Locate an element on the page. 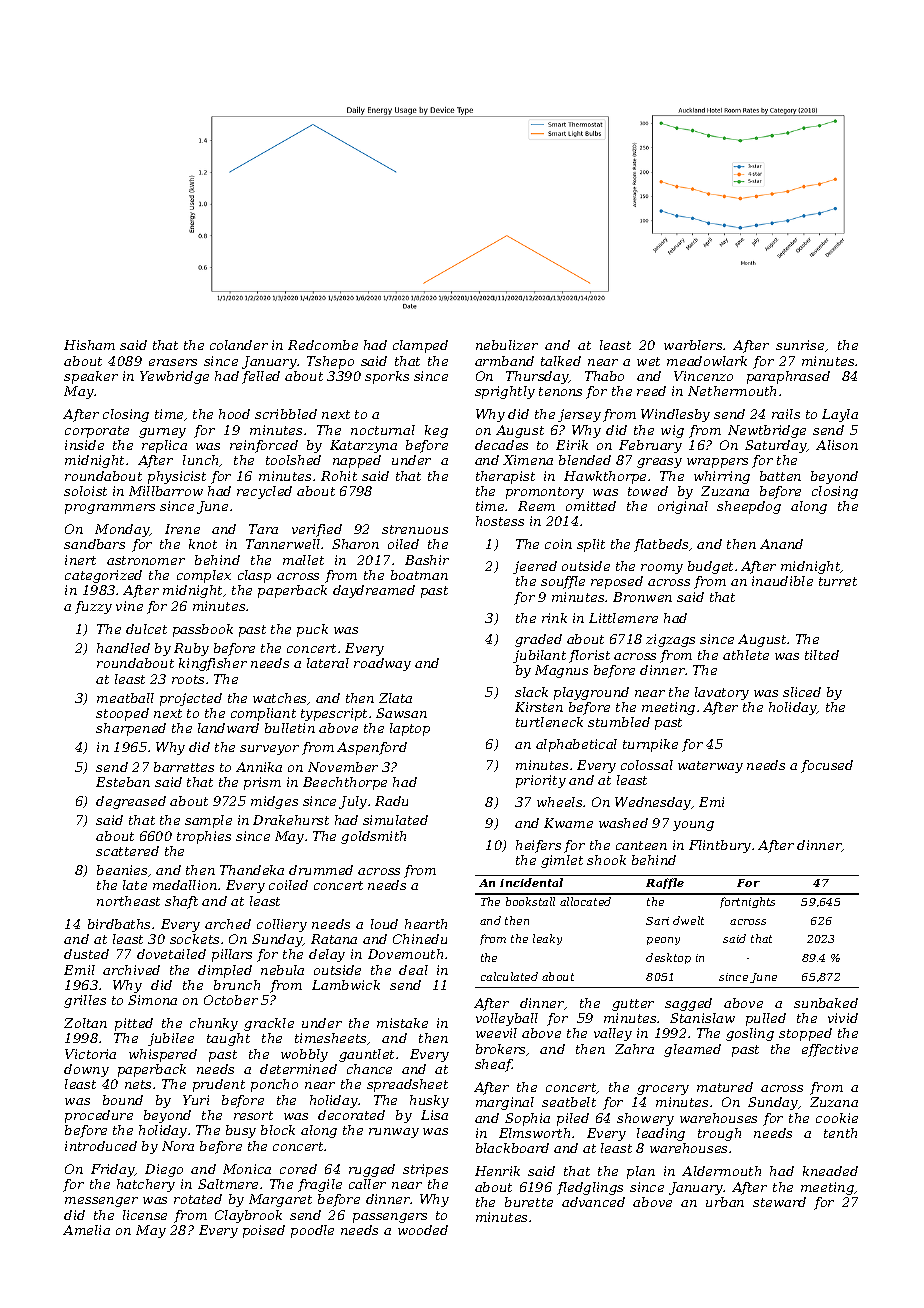 The height and width of the page is (1308, 924). poised is located at coordinates (264, 1231).
